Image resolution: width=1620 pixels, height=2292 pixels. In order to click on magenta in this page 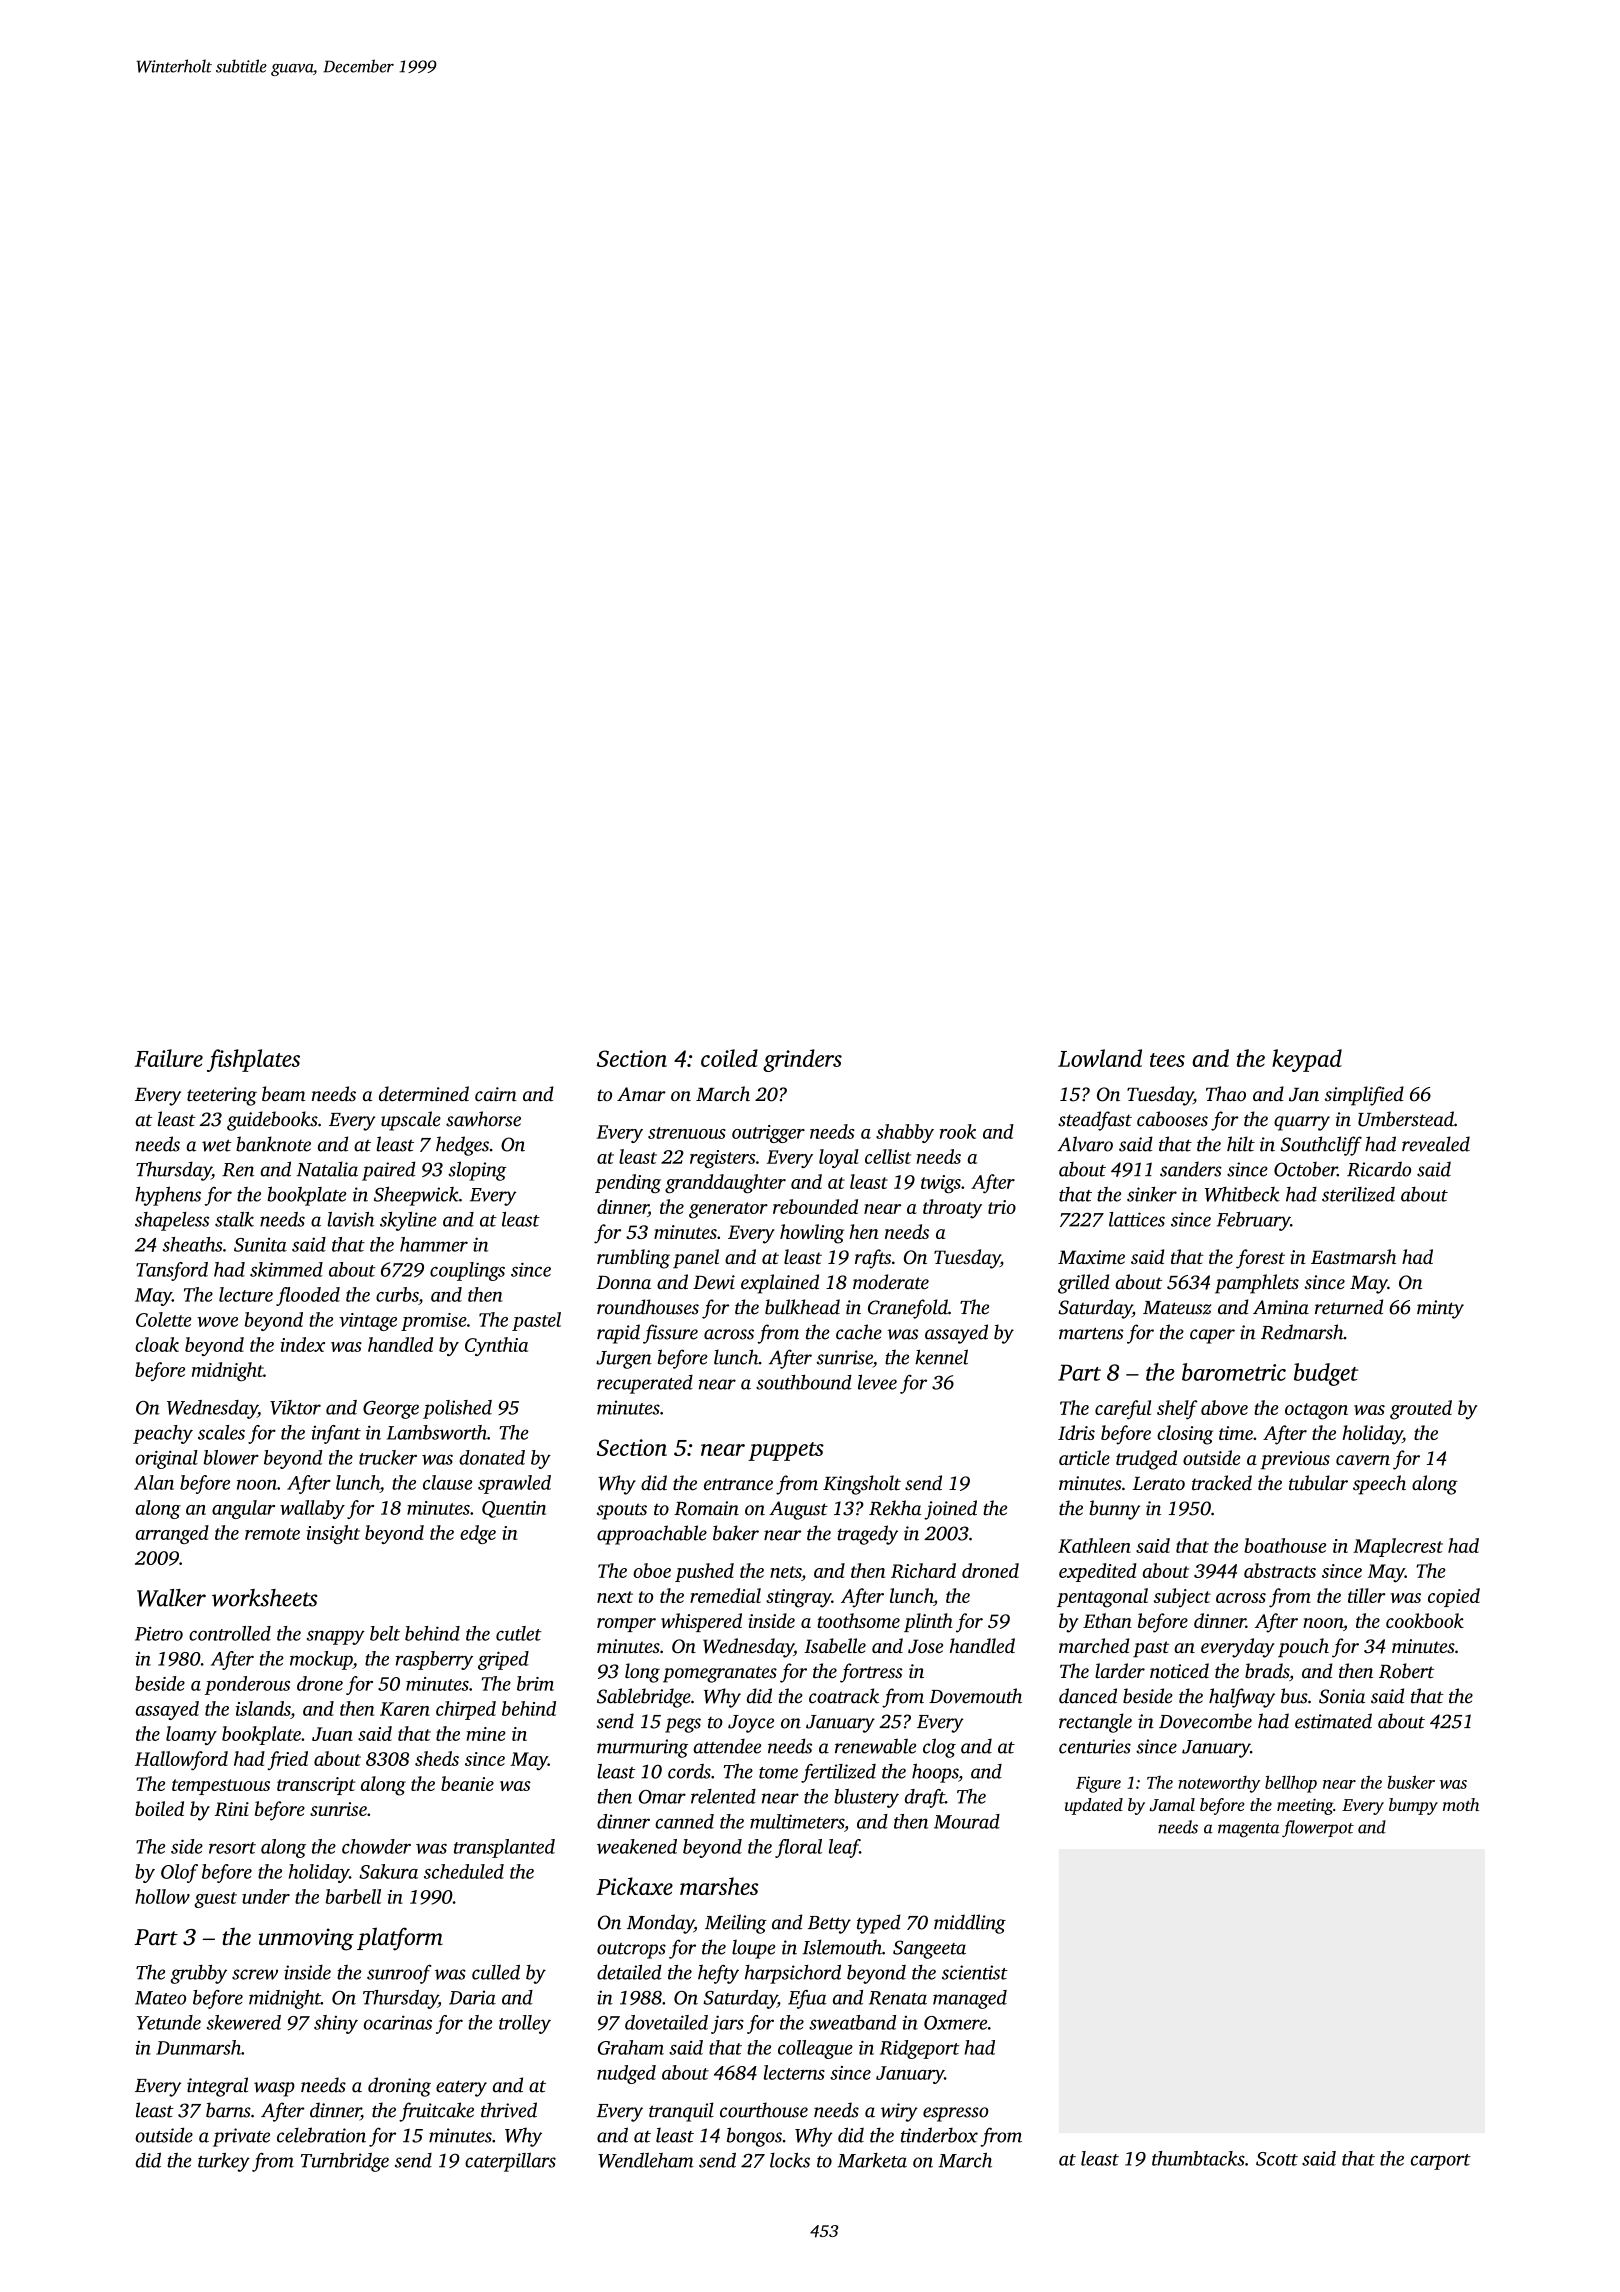, I will do `click(1248, 1830)`.
